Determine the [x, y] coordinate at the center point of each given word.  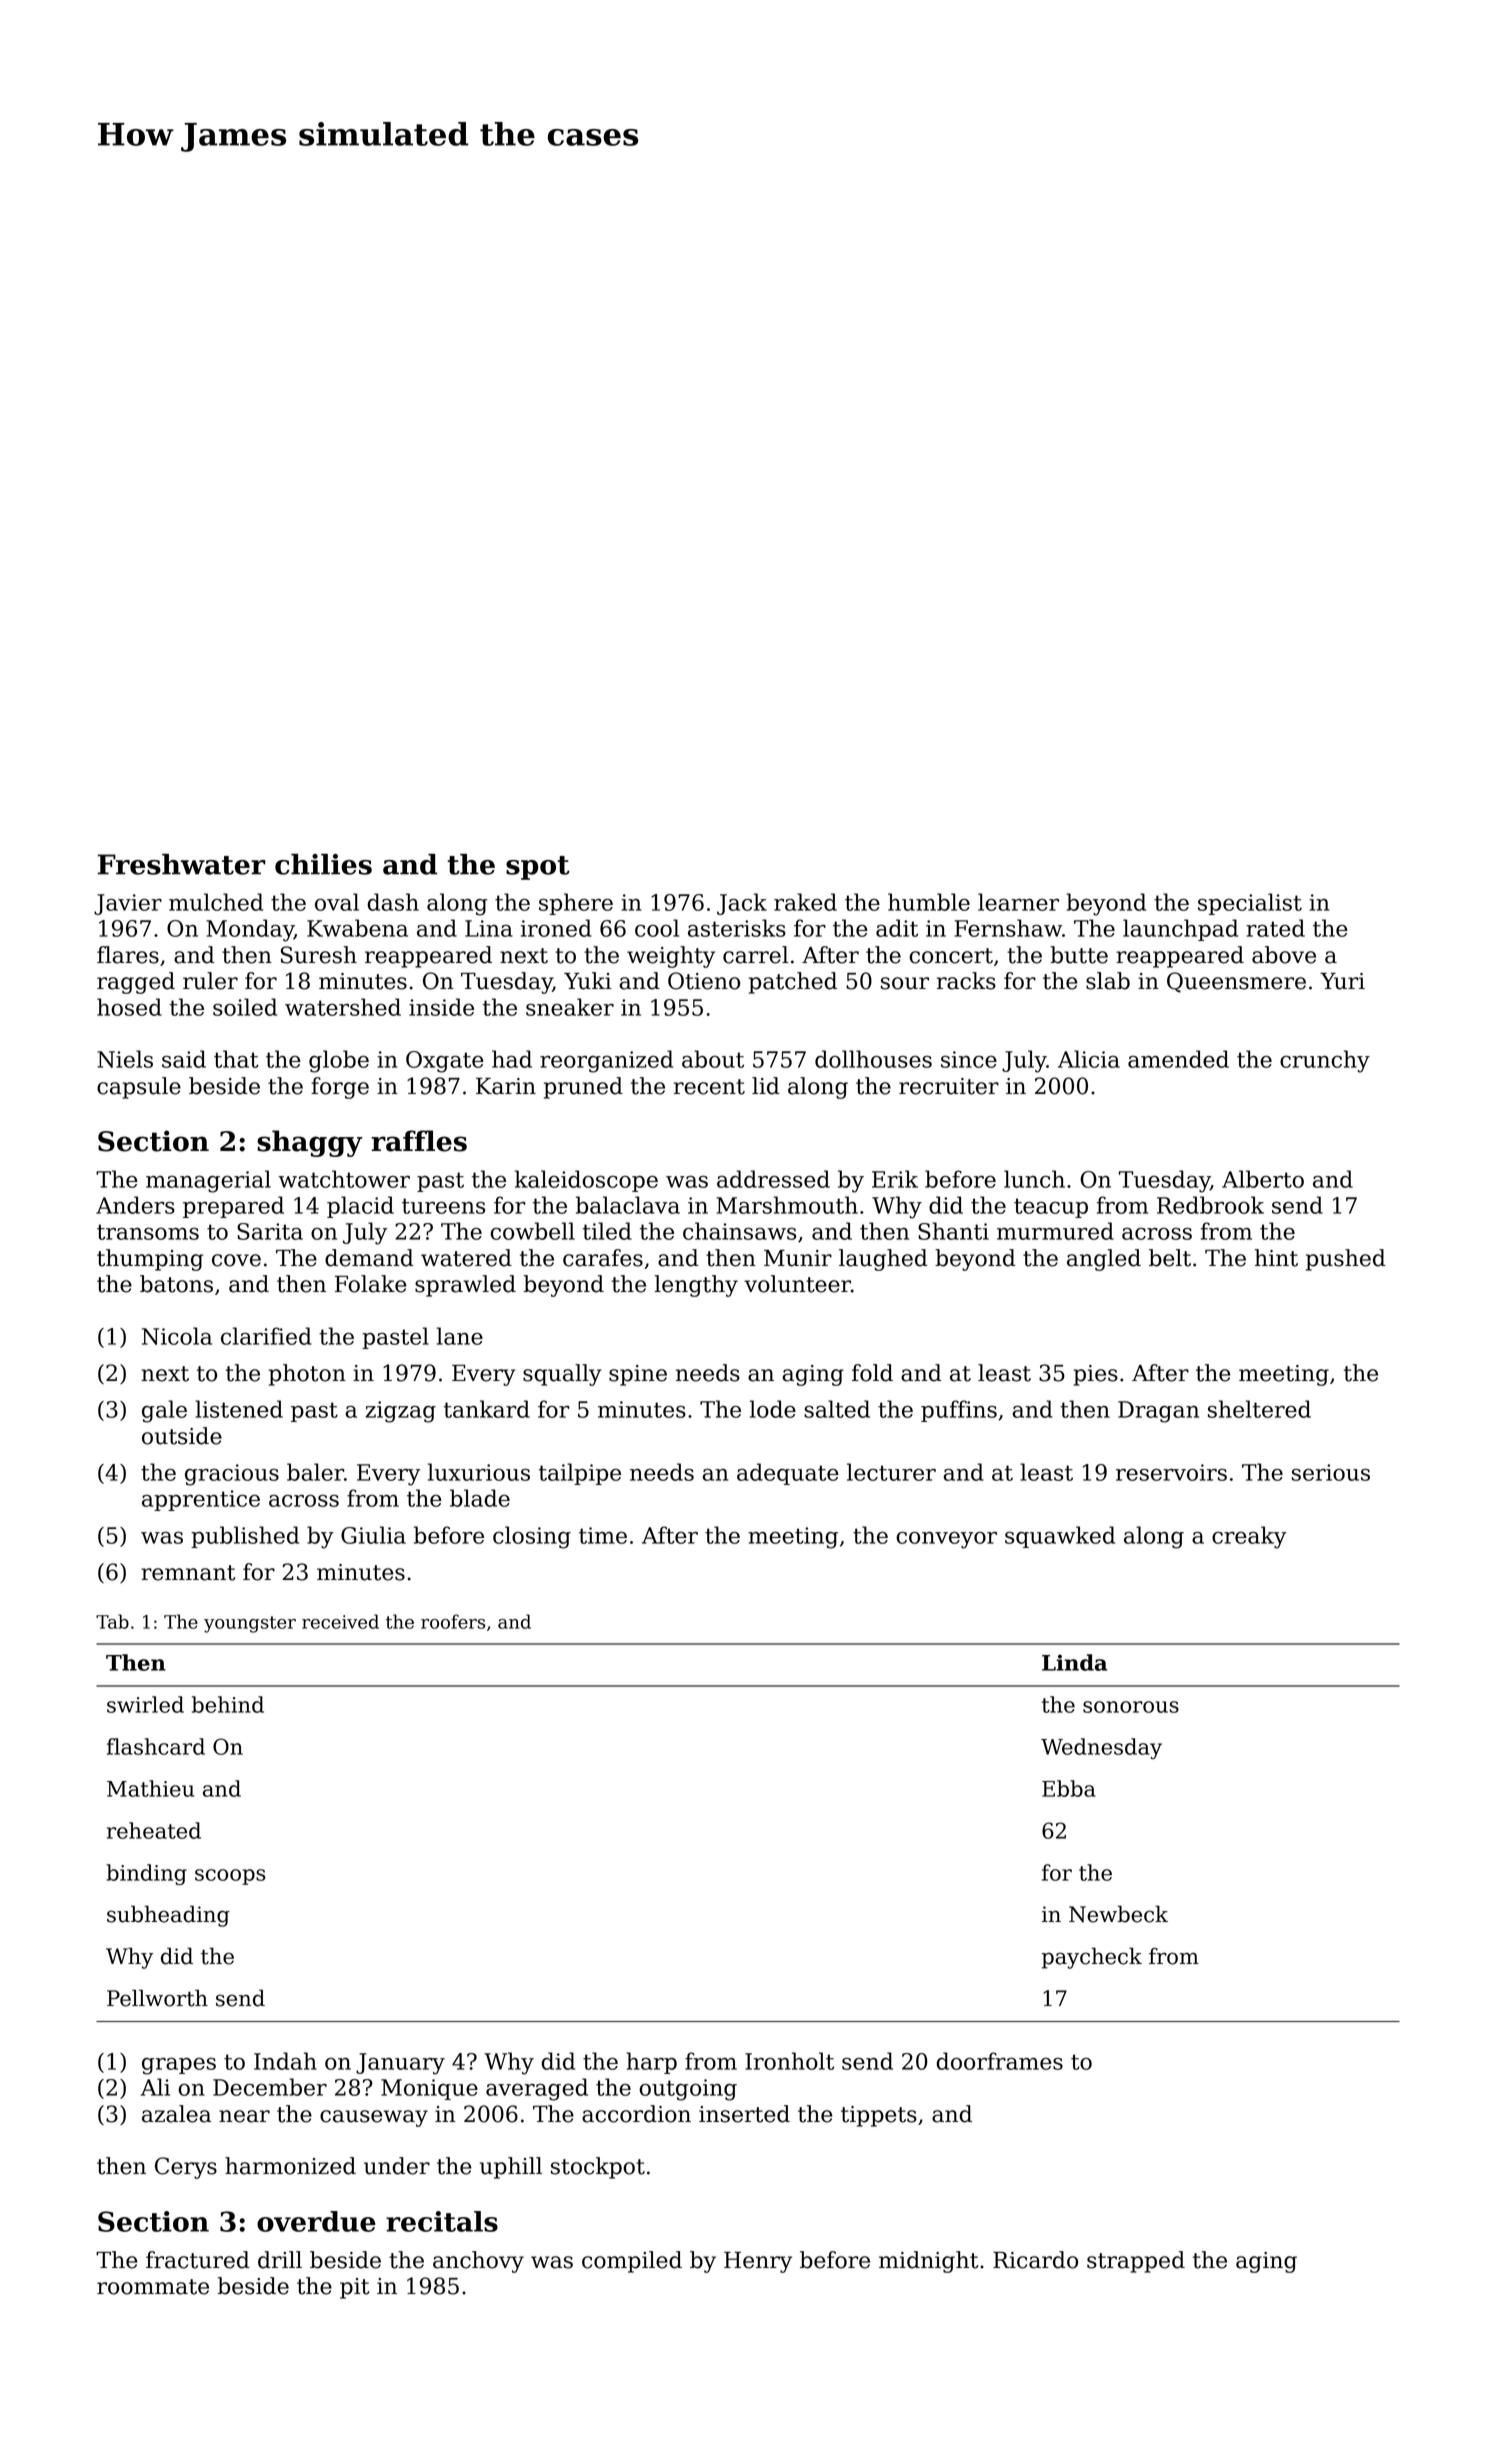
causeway [374, 2118]
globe [339, 1061]
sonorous [1131, 1707]
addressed [773, 1179]
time [603, 1535]
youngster [250, 1624]
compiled [632, 2262]
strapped [1136, 2262]
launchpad [1180, 930]
